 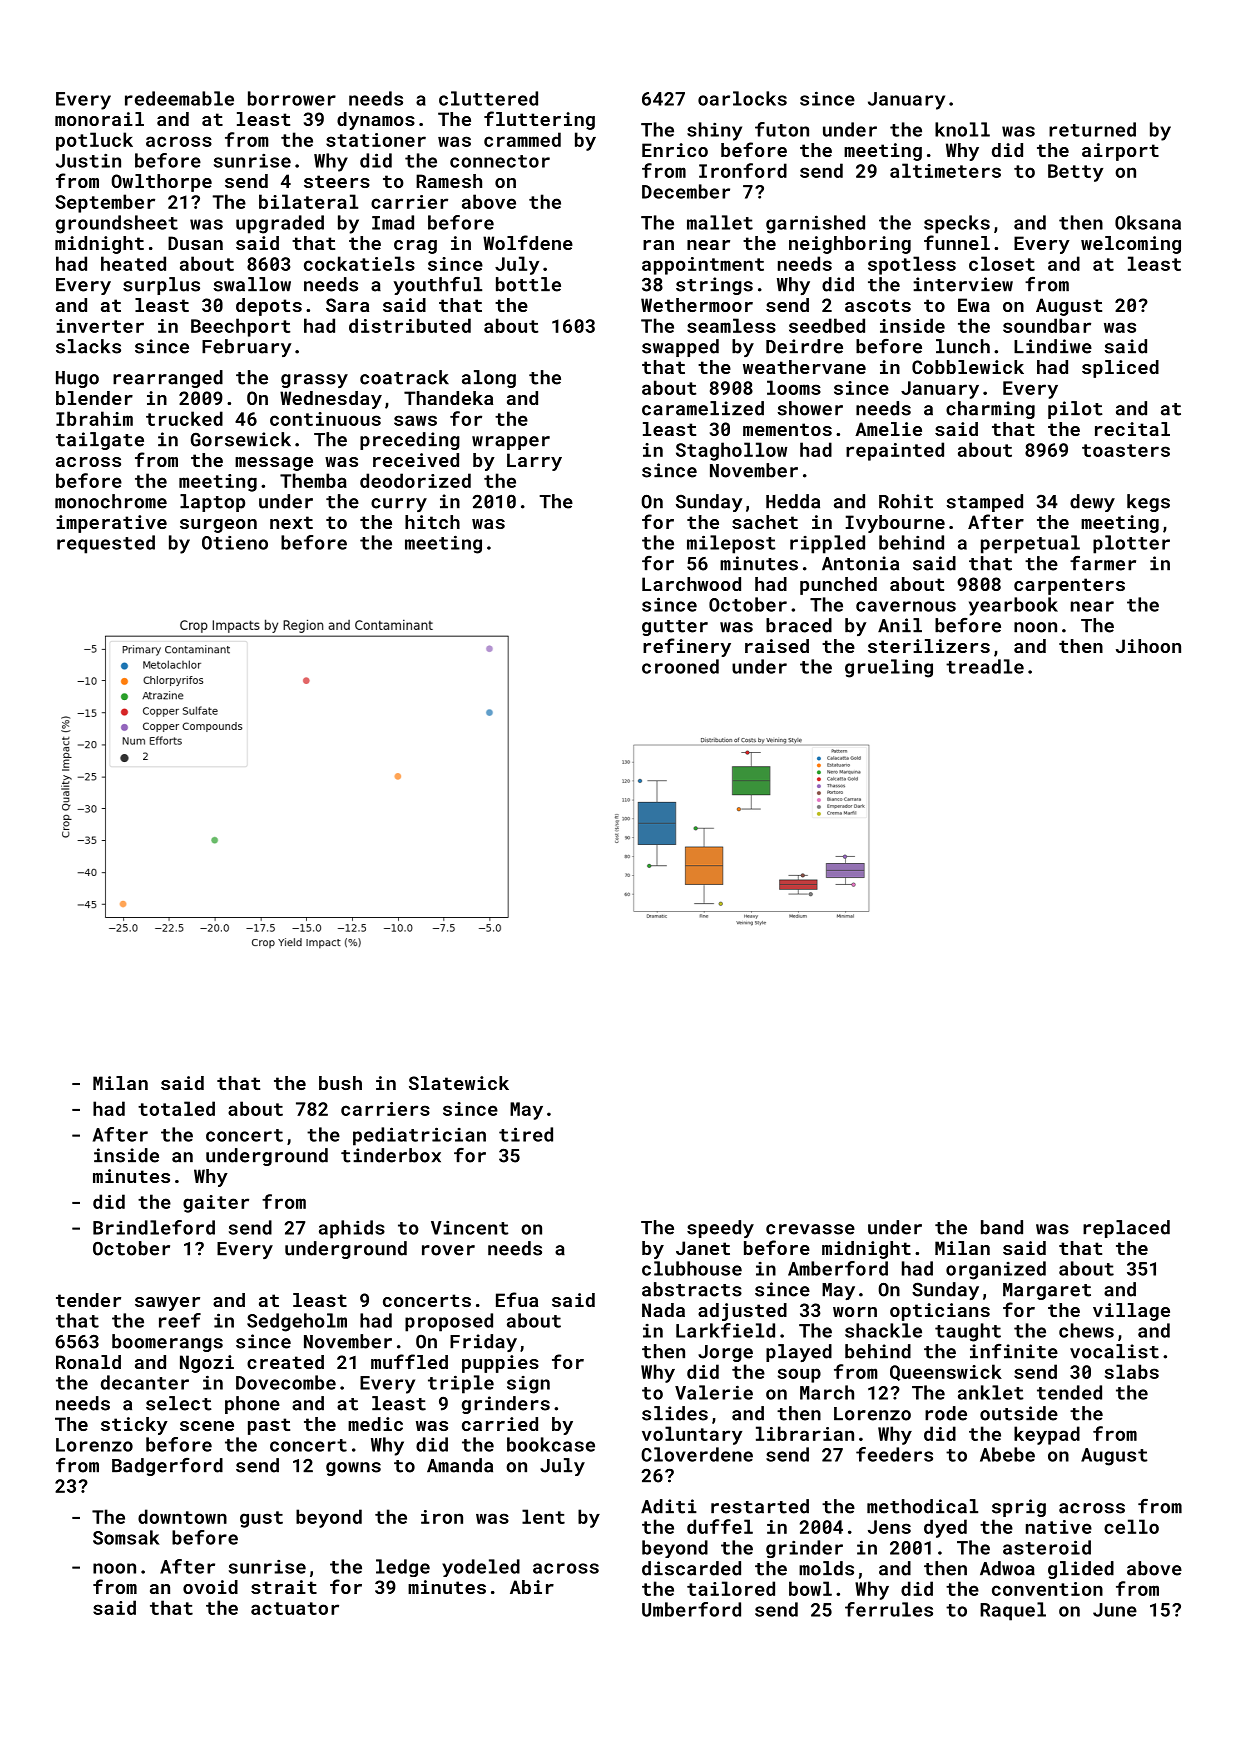 What do you see at coordinates (291, 522) in the document?
I see `next` at bounding box center [291, 522].
